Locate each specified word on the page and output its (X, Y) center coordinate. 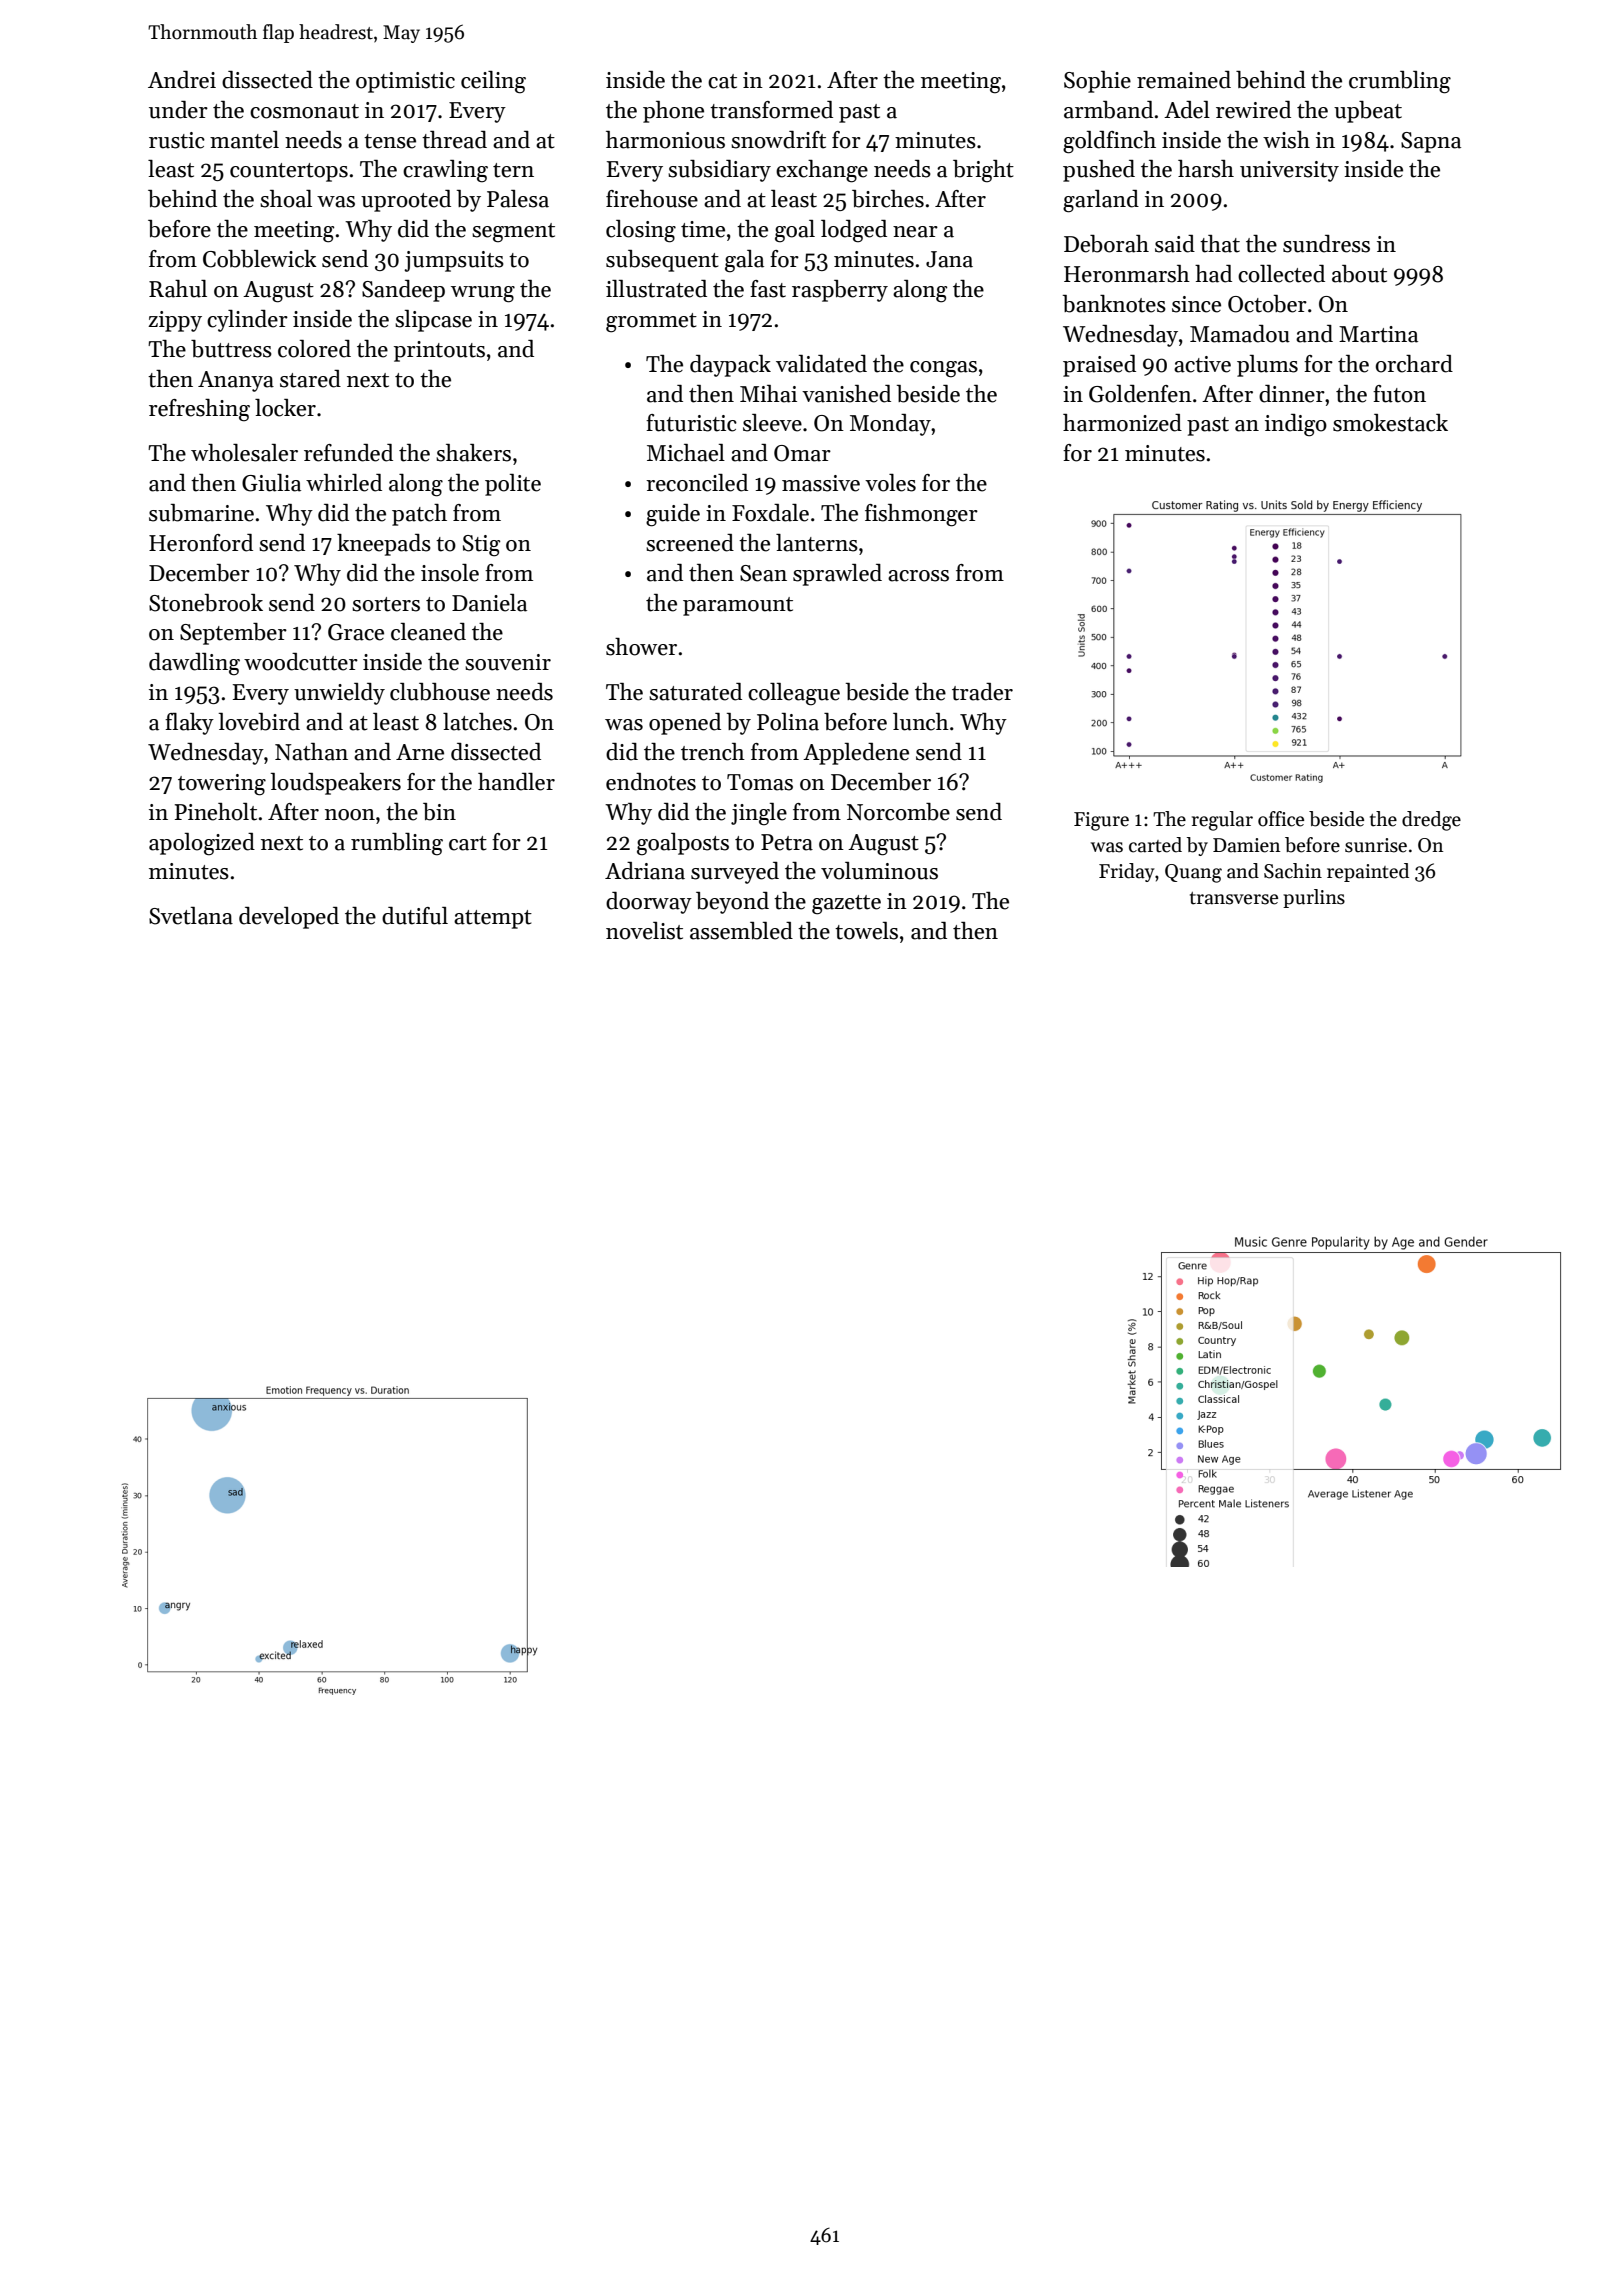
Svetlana (191, 916)
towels (866, 931)
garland (1101, 201)
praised (1099, 366)
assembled (741, 931)
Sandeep (403, 291)
